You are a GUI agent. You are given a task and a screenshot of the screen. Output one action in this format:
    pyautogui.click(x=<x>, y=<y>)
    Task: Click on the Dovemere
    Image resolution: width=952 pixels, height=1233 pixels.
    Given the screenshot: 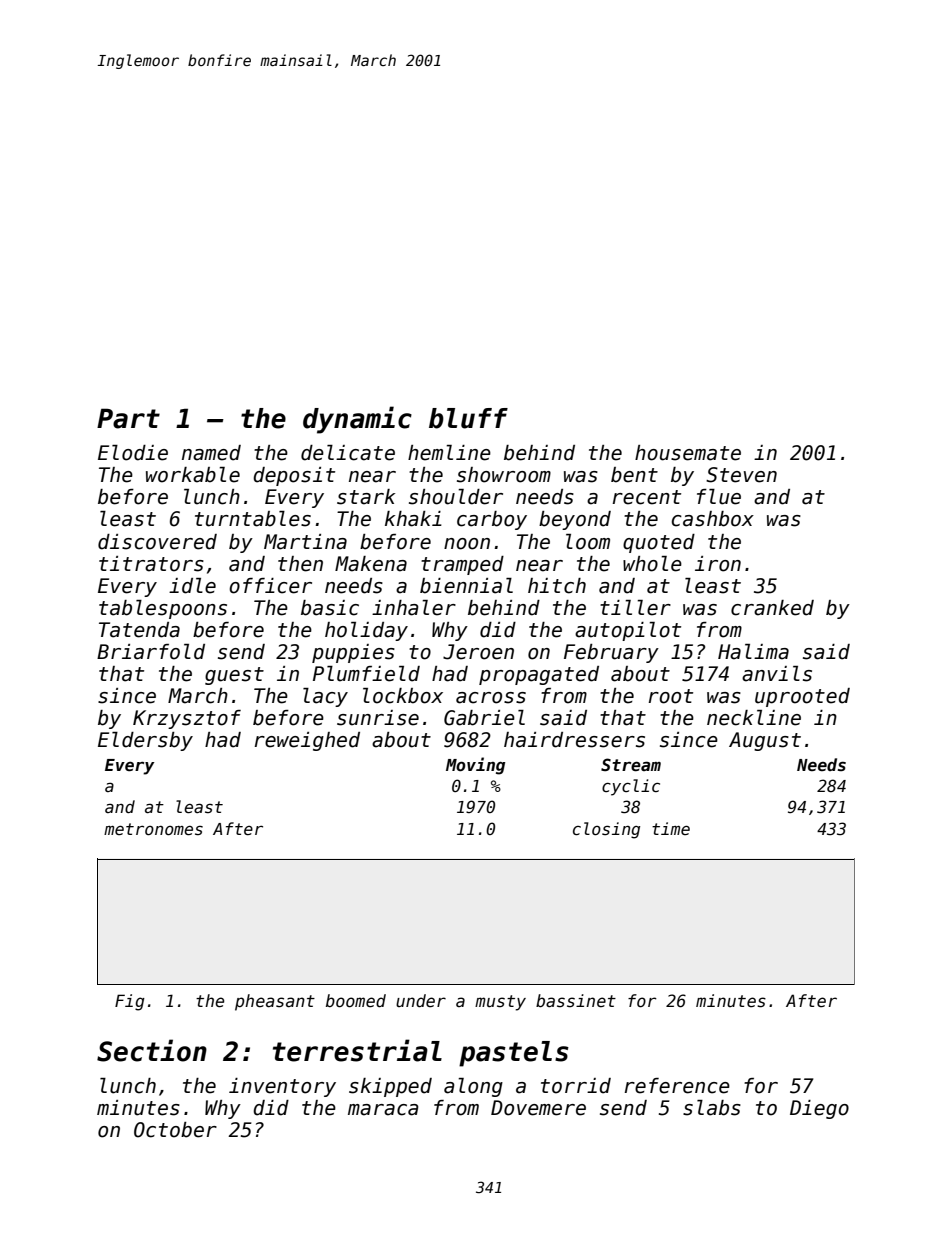 What is the action you would take?
    pyautogui.click(x=538, y=1108)
